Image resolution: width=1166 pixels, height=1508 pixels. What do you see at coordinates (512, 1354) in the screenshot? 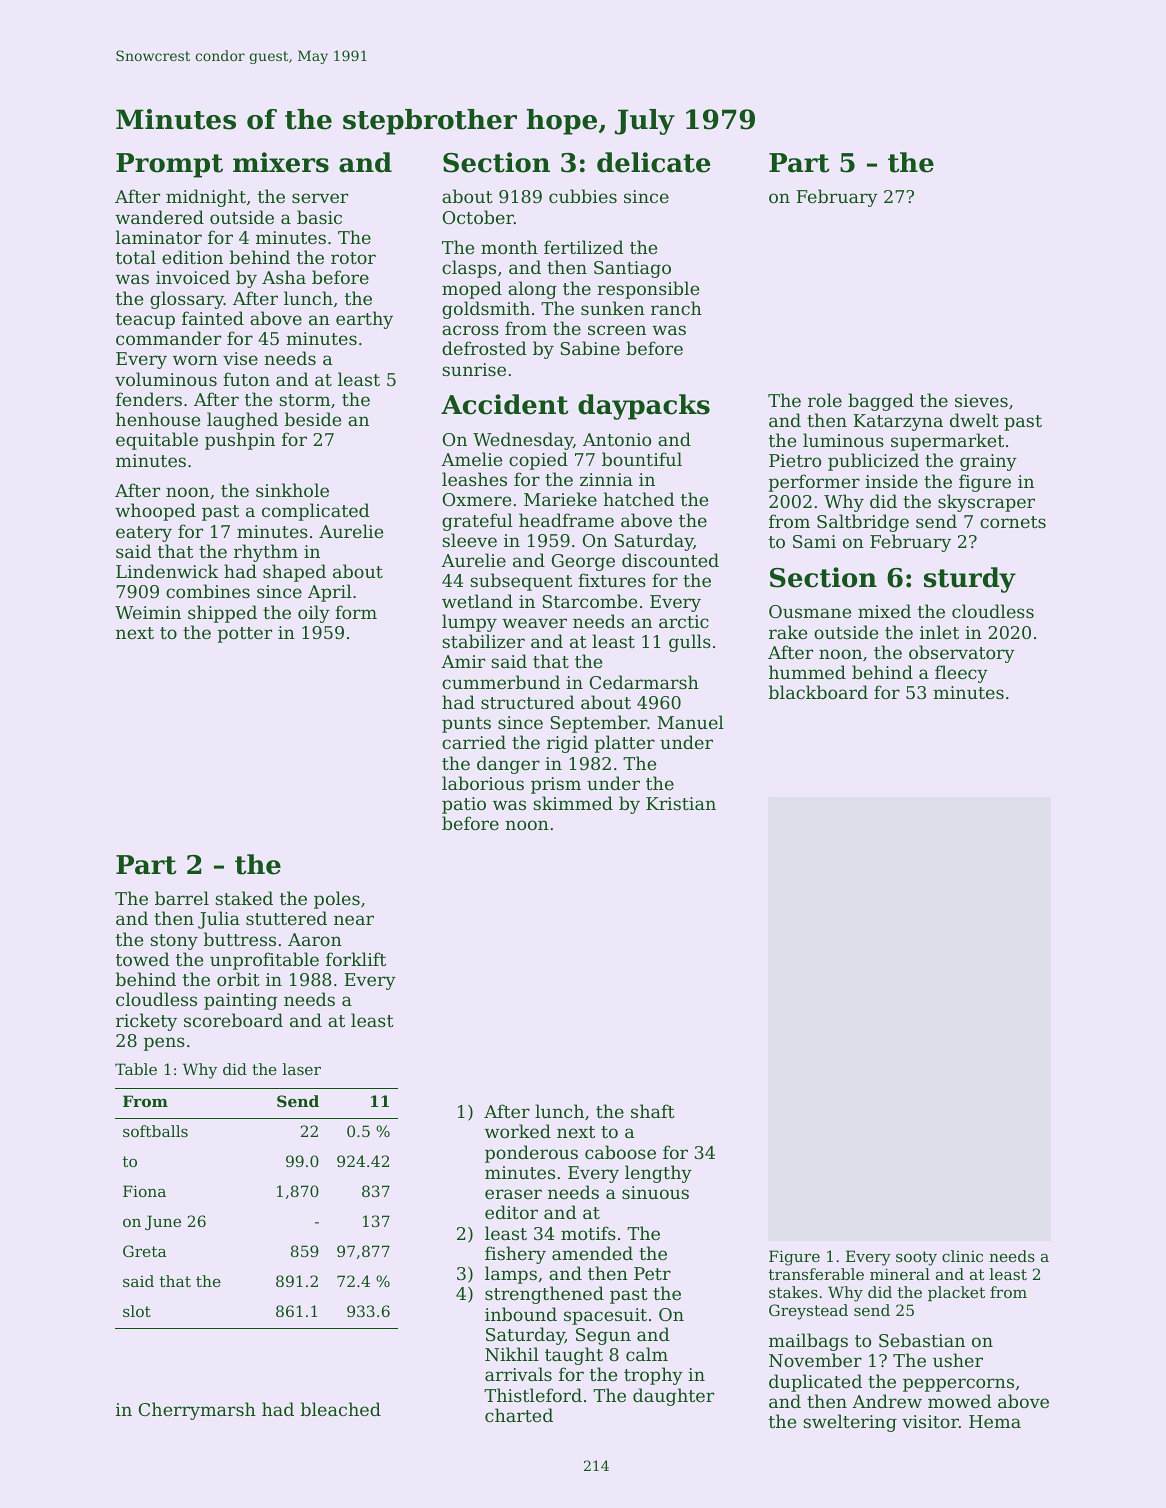
I see `Nikhil` at bounding box center [512, 1354].
